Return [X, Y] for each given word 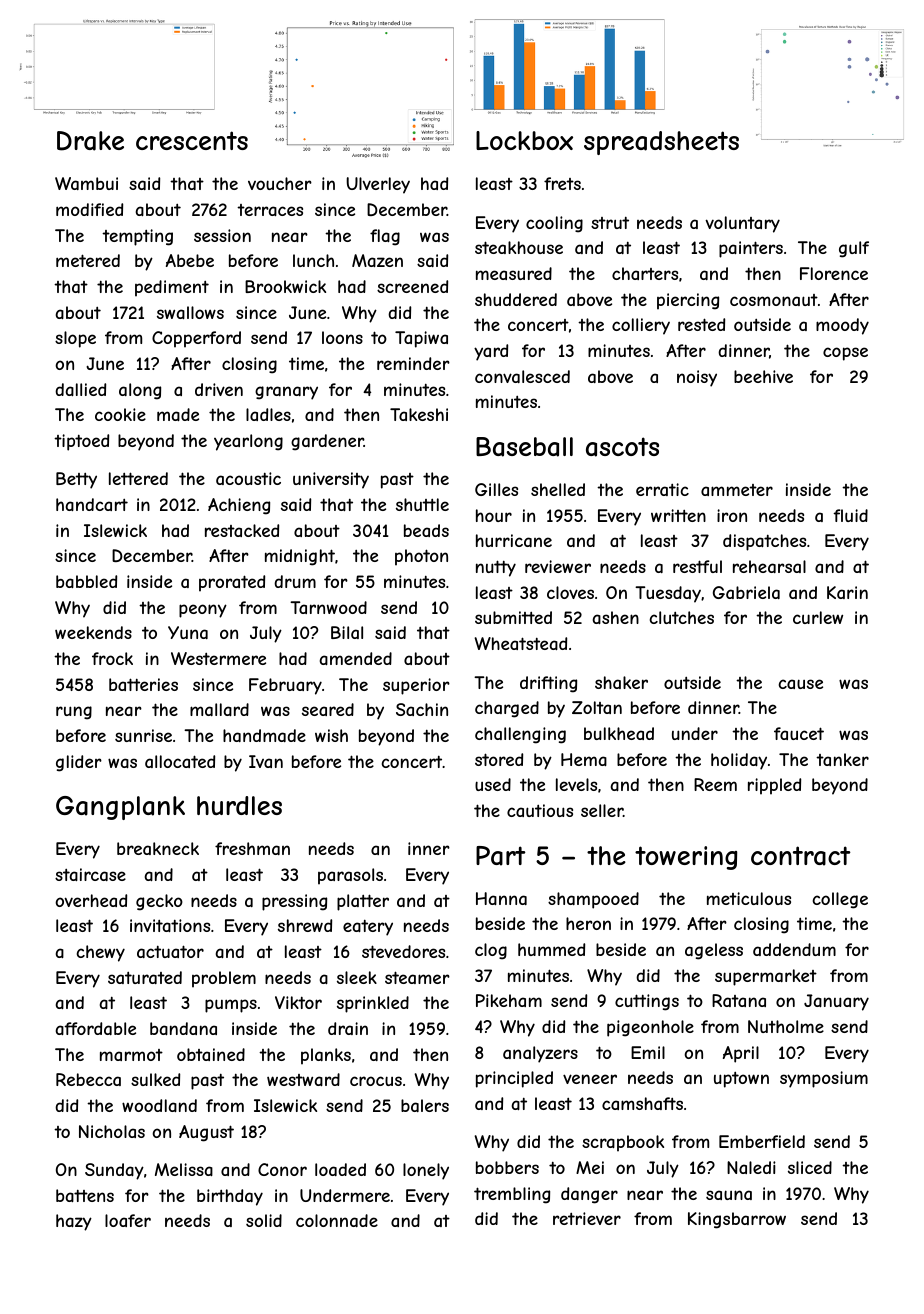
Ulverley [378, 185]
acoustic [248, 478]
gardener [327, 442]
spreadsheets [661, 143]
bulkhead [619, 733]
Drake [90, 141]
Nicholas [112, 1131]
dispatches [764, 542]
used [493, 784]
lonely [426, 1171]
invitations [170, 925]
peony [203, 611]
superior [416, 686]
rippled [774, 786]
